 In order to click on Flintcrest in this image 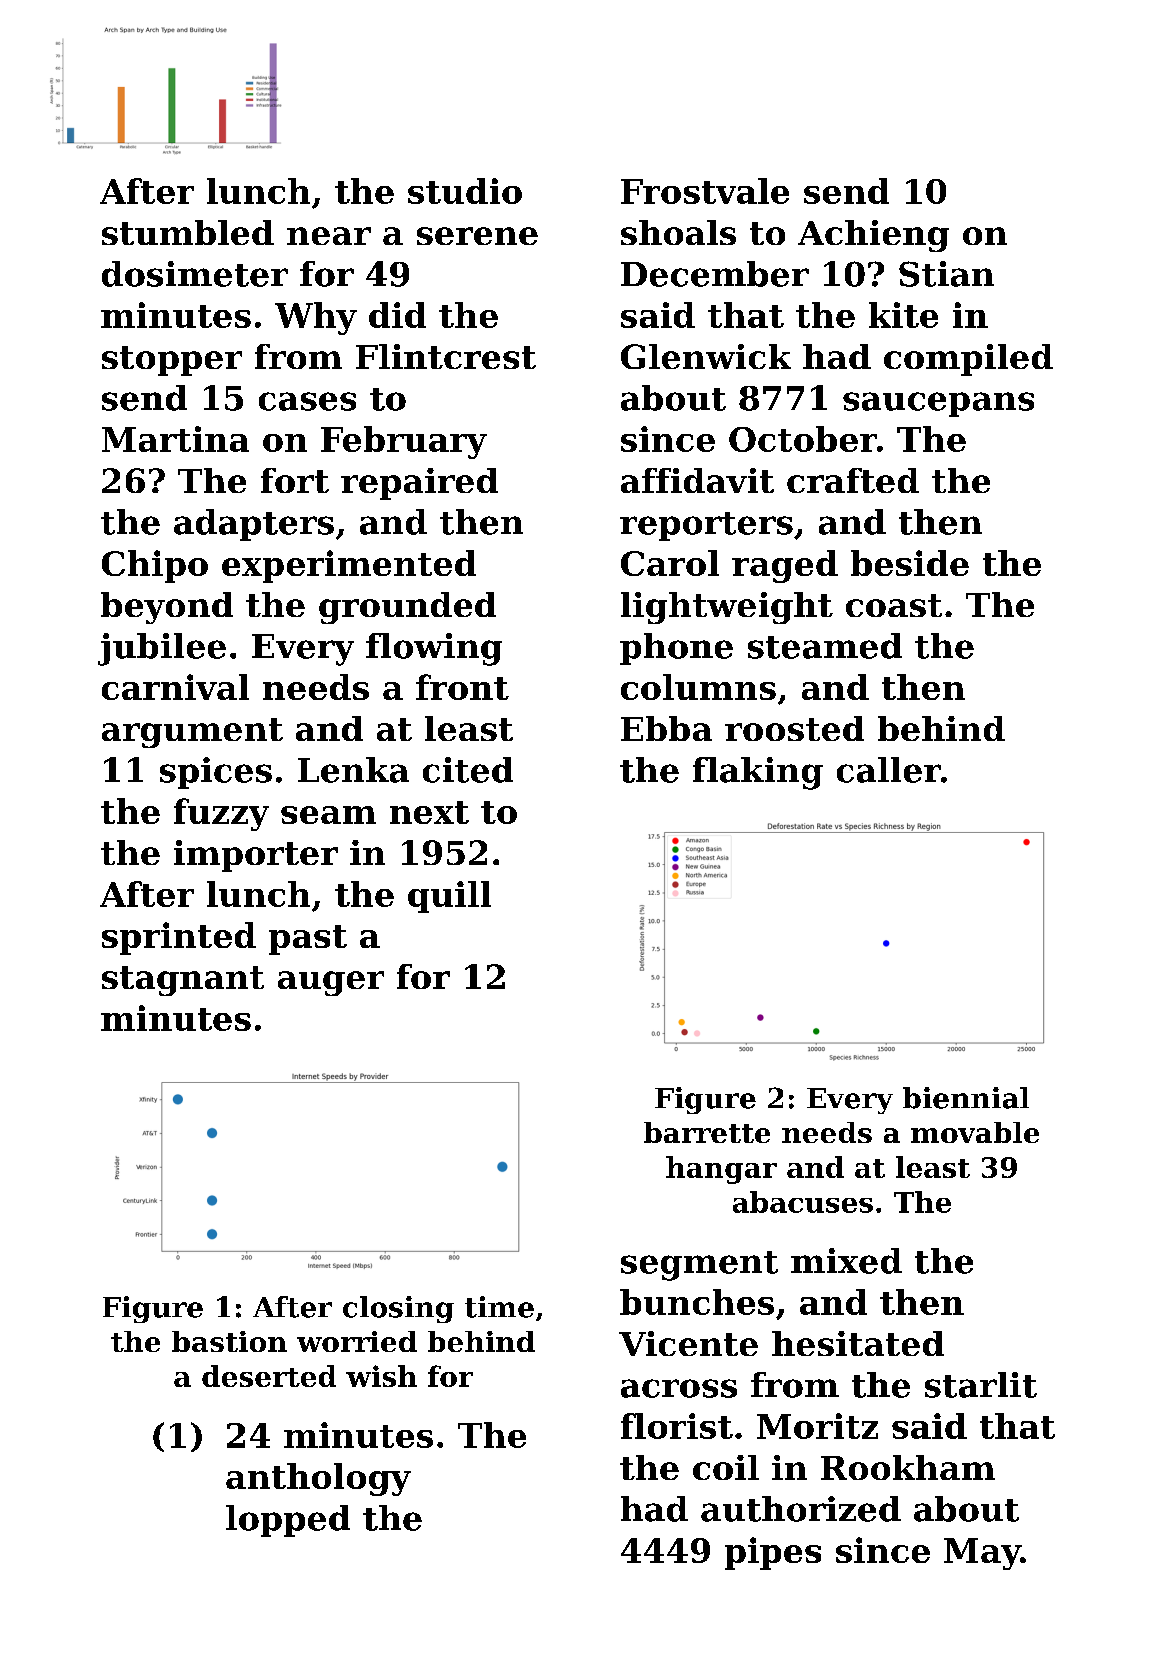, I will do `click(446, 356)`.
